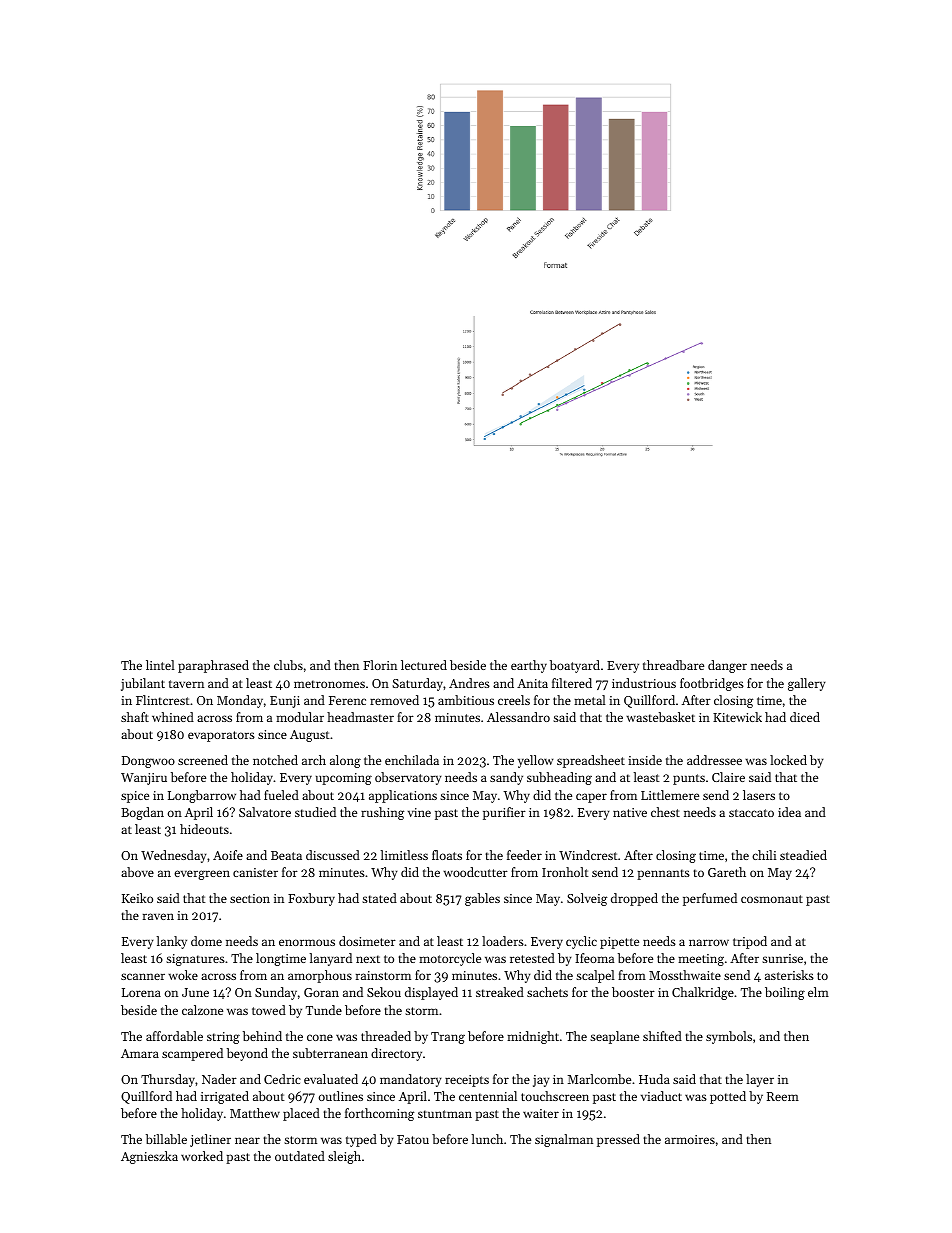 The image size is (952, 1233). Describe the element at coordinates (618, 1140) in the document. I see `pressed` at that location.
